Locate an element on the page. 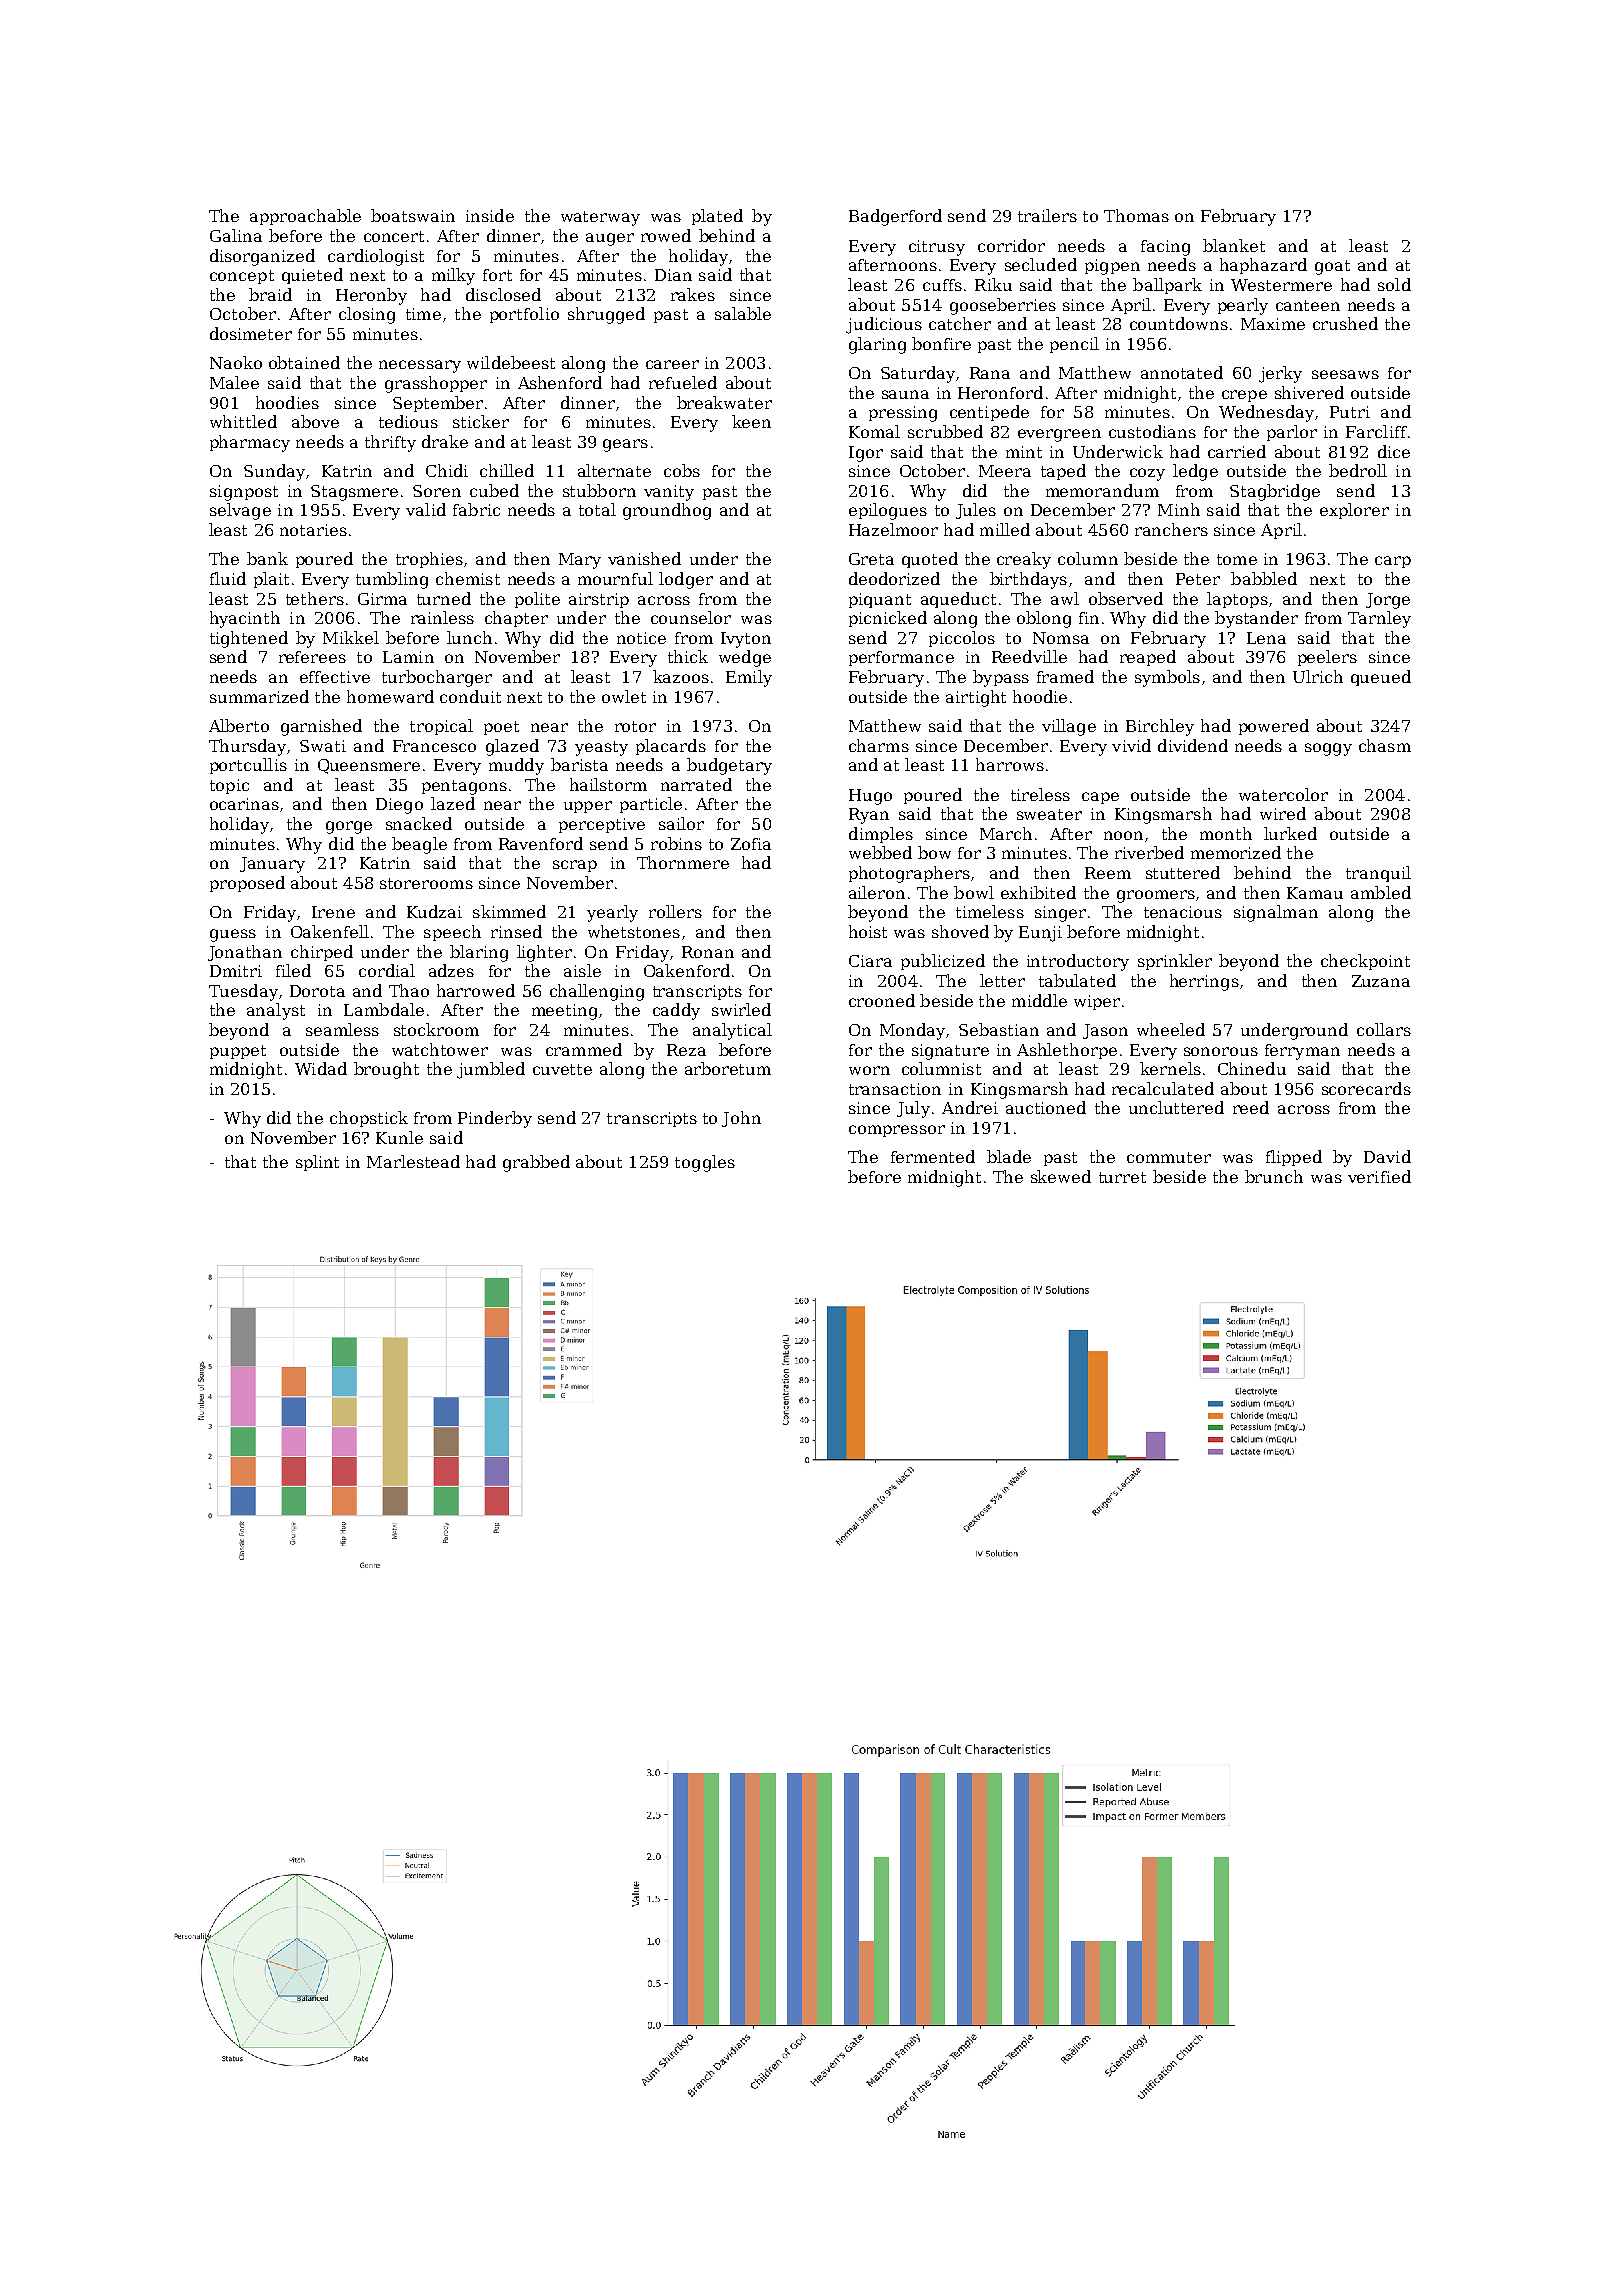 The height and width of the page is (2292, 1620). collars is located at coordinates (1384, 1029).
